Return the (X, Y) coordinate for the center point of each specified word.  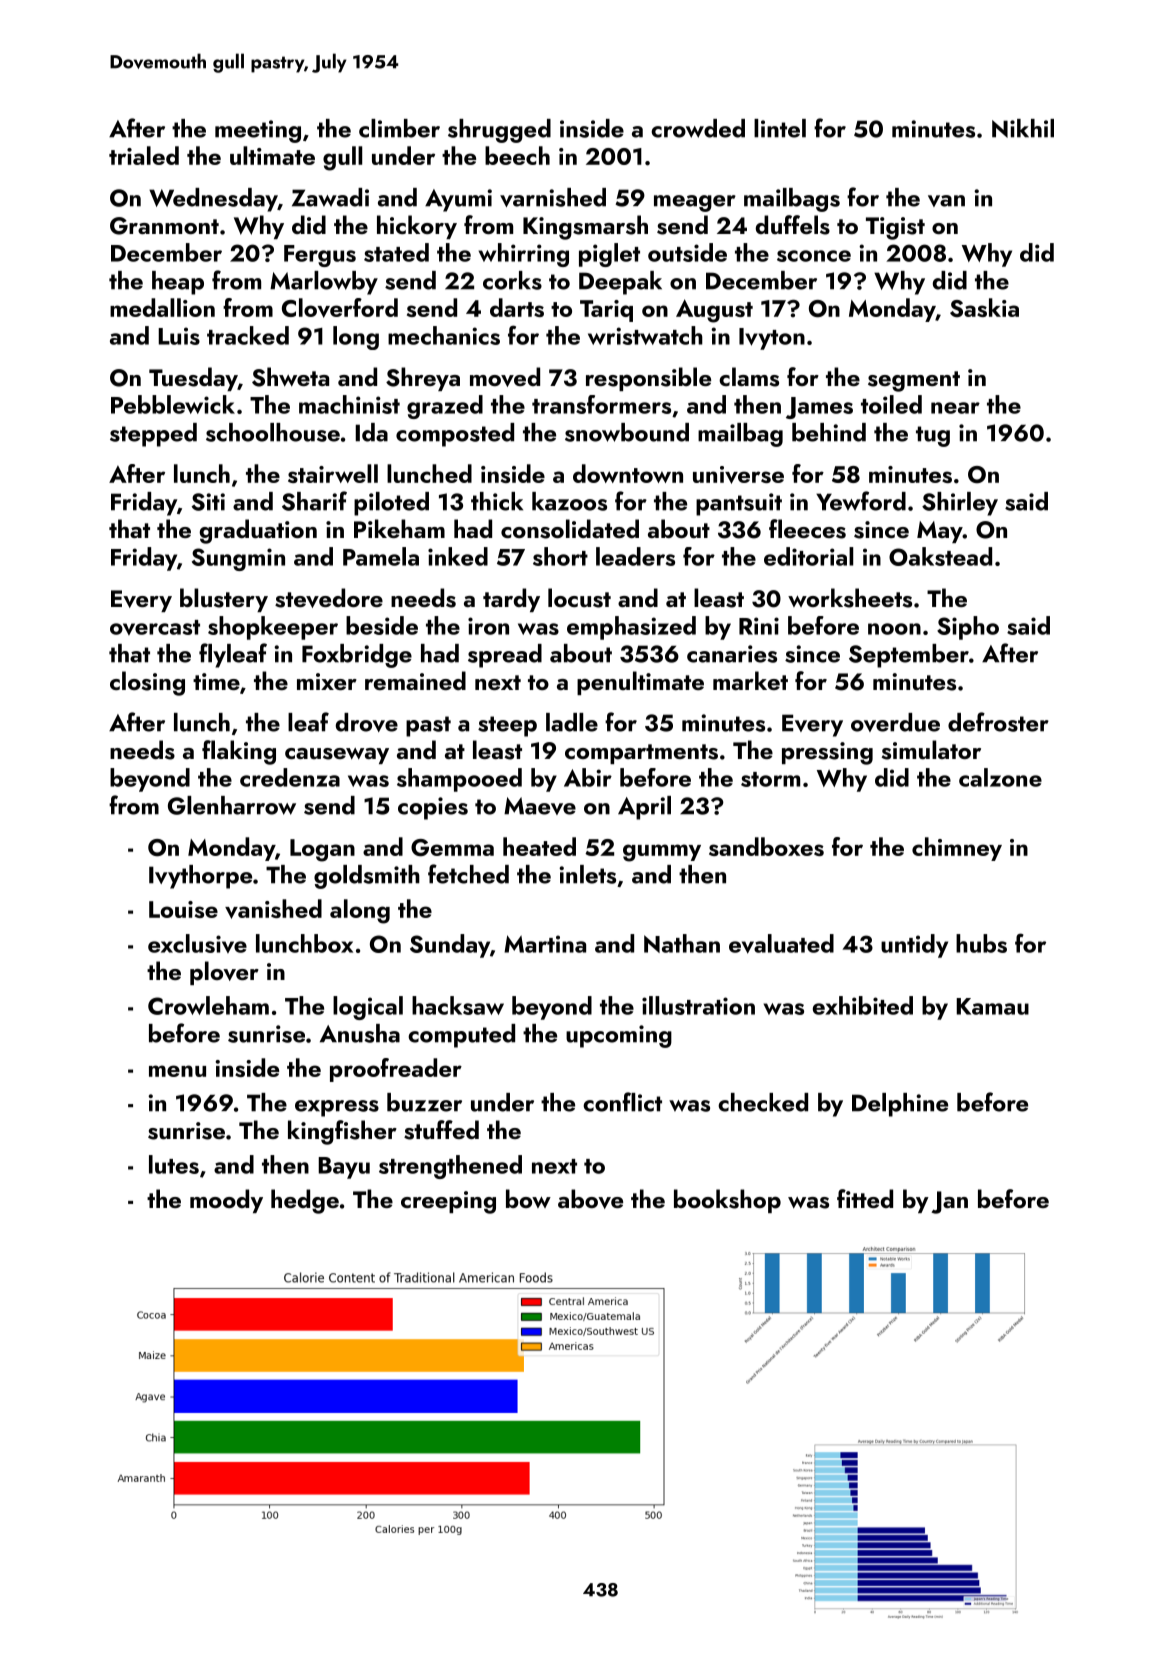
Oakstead (940, 556)
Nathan (682, 943)
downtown (628, 473)
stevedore (329, 598)
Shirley (960, 504)
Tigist (895, 228)
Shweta (290, 377)
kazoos (569, 501)
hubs (981, 943)
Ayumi (458, 200)
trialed (144, 155)
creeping (448, 1202)
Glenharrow (232, 805)
